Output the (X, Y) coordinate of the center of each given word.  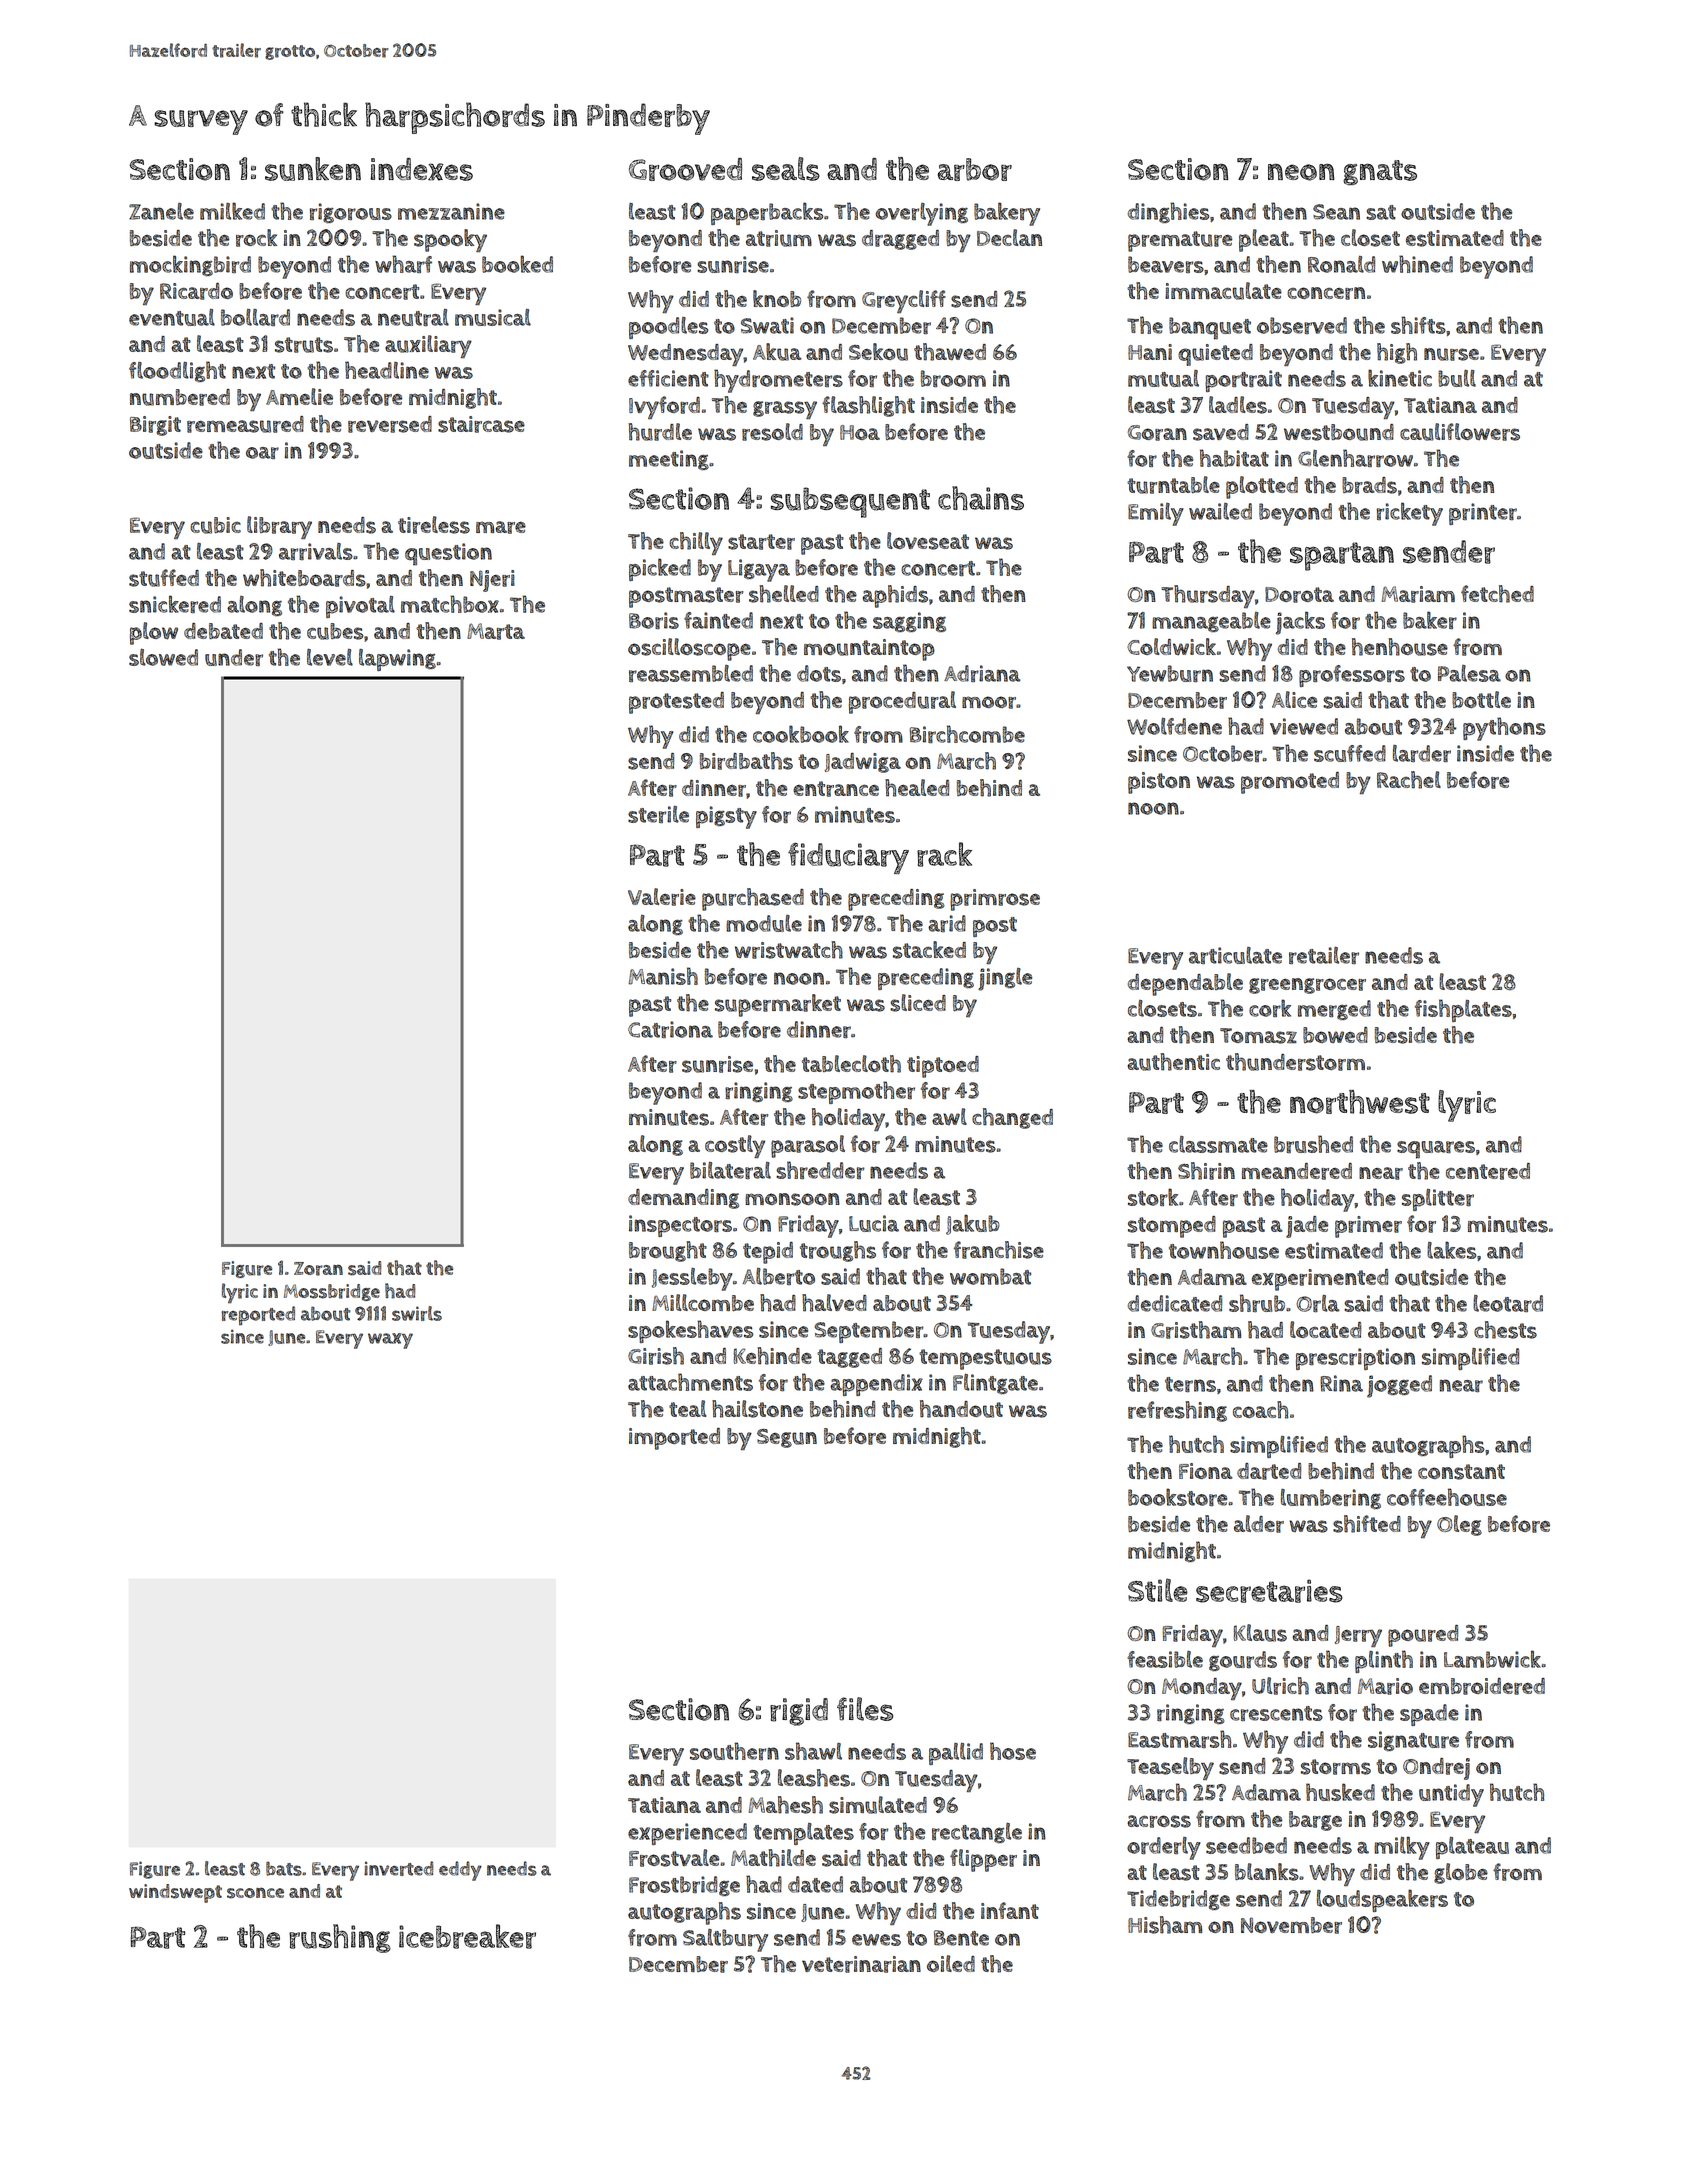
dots (819, 673)
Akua (777, 352)
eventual (172, 317)
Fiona (1206, 1471)
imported (674, 1439)
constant (1461, 1472)
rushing (340, 1938)
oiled (951, 1963)
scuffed (1350, 753)
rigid (799, 1712)
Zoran (318, 1269)
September (869, 1332)
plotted (1262, 487)
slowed (163, 657)
